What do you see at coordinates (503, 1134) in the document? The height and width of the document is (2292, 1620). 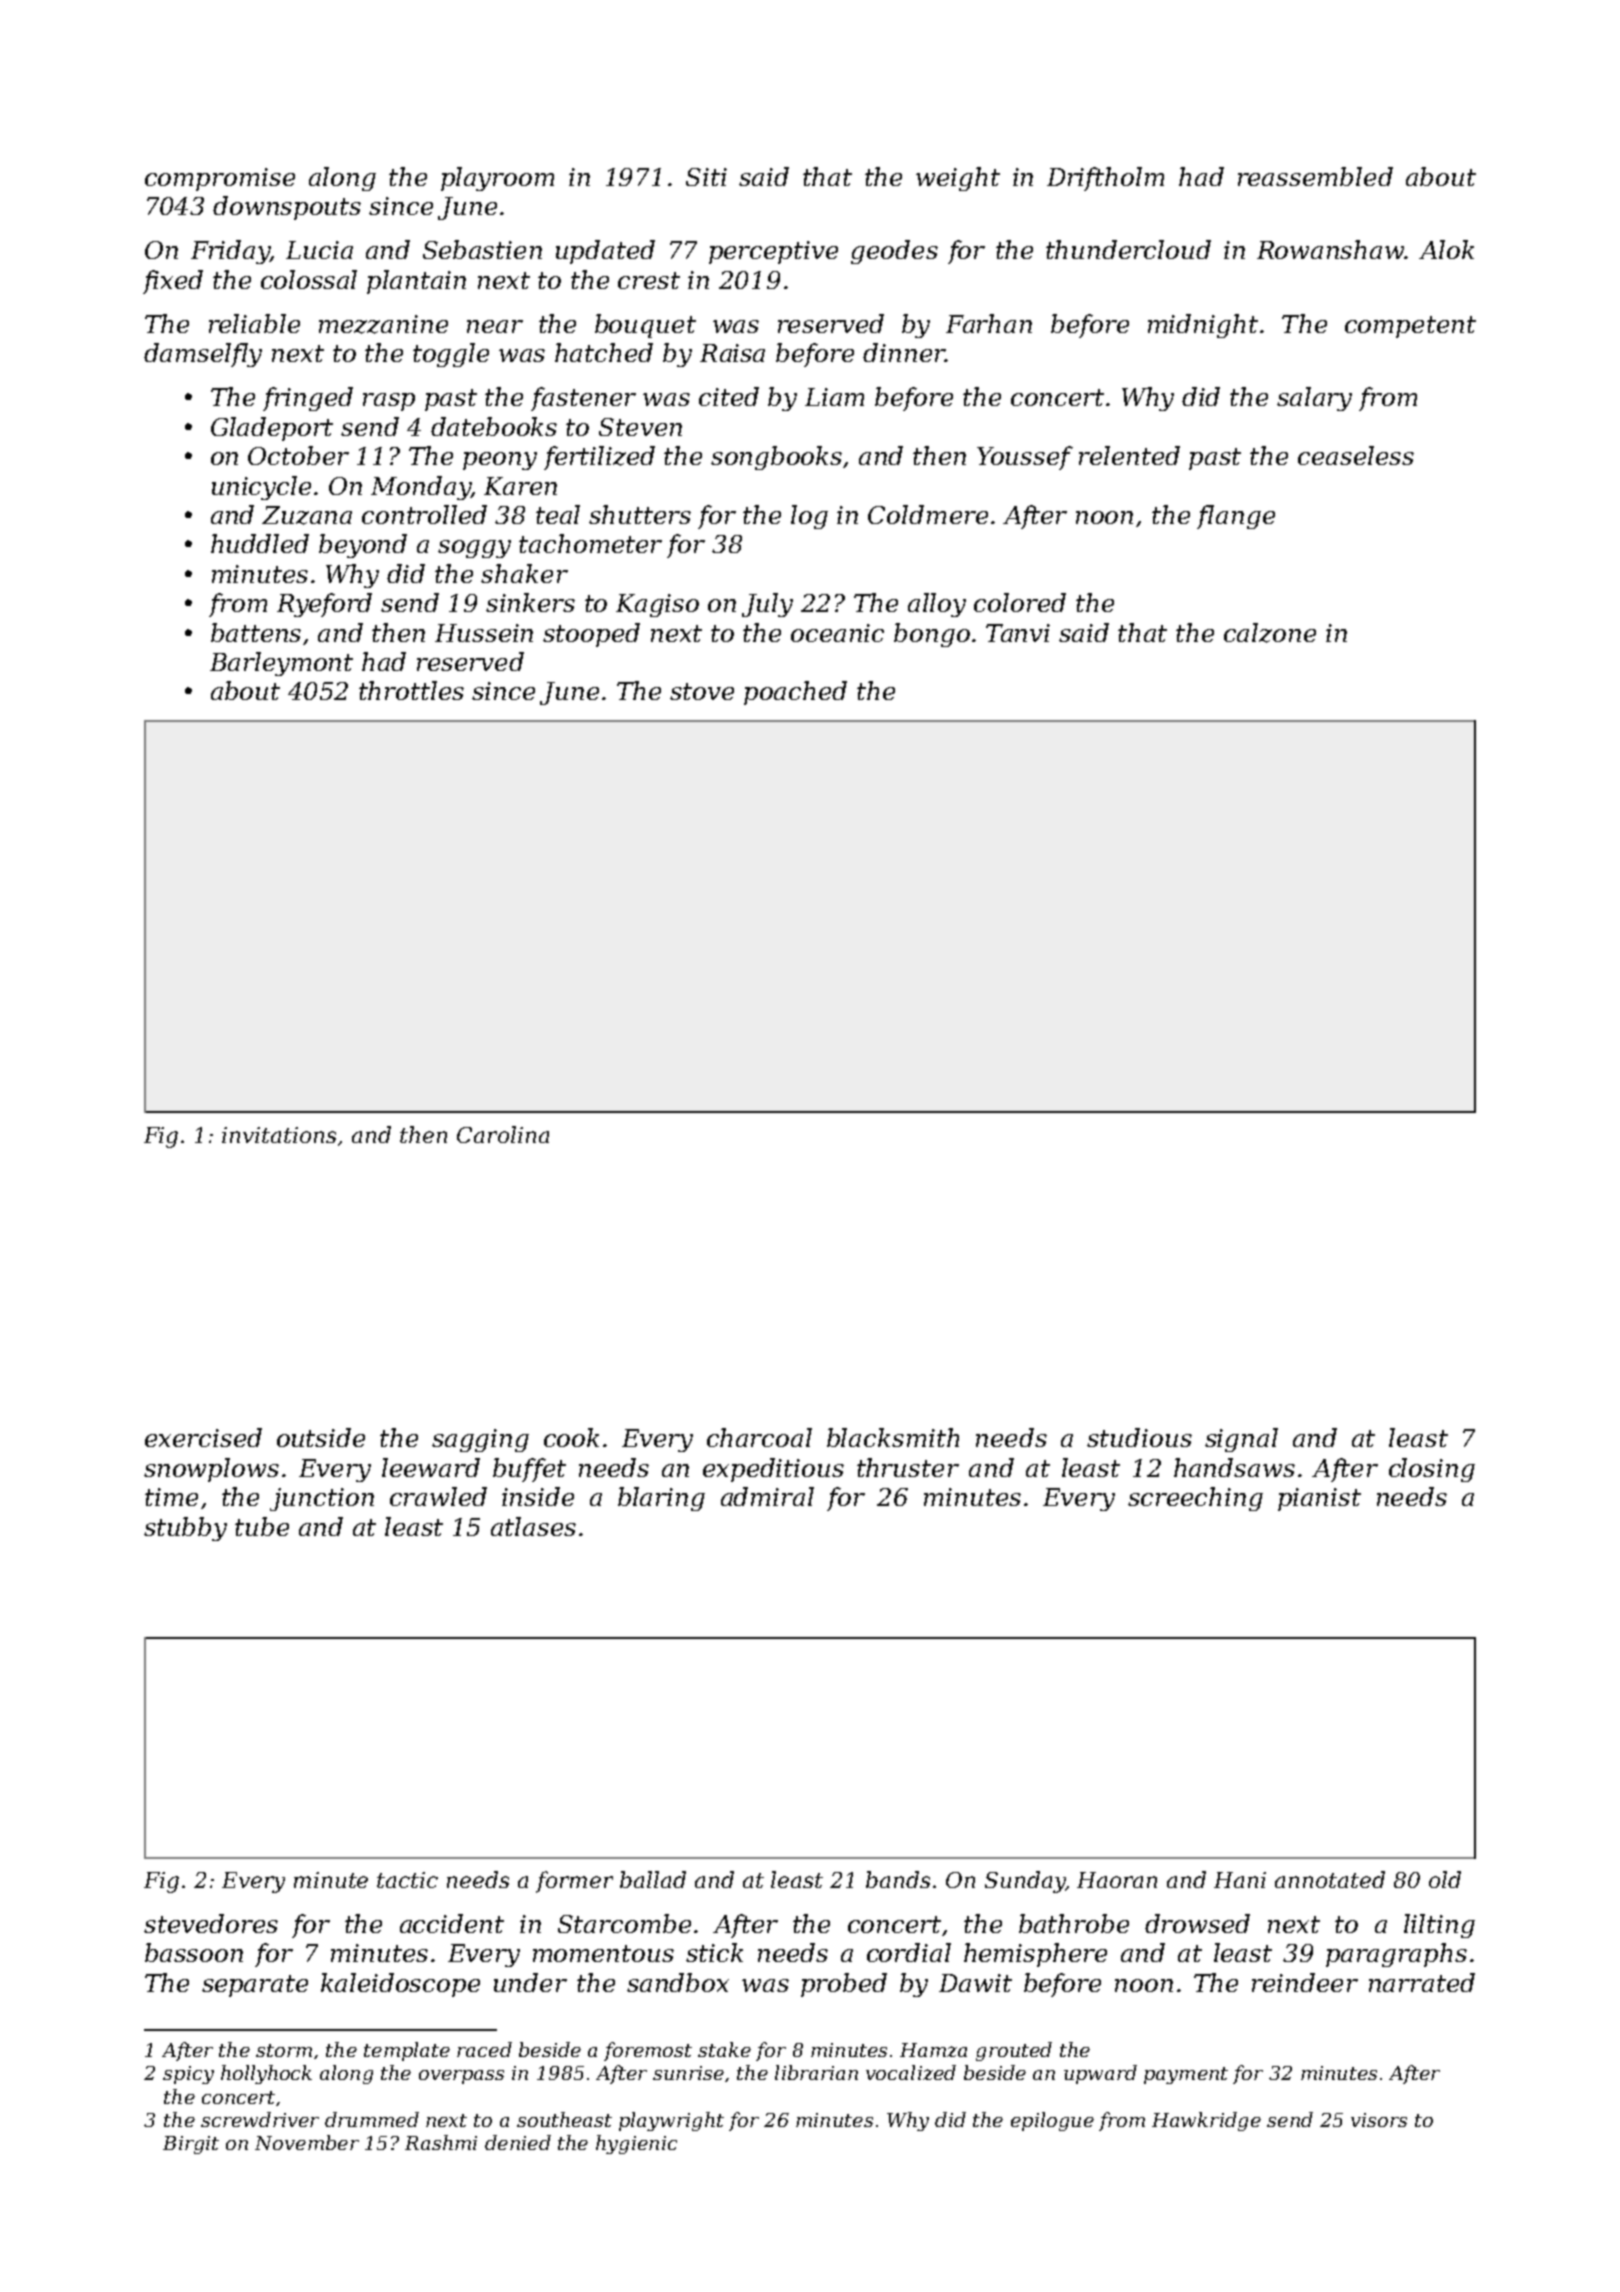 I see `Carolina` at bounding box center [503, 1134].
